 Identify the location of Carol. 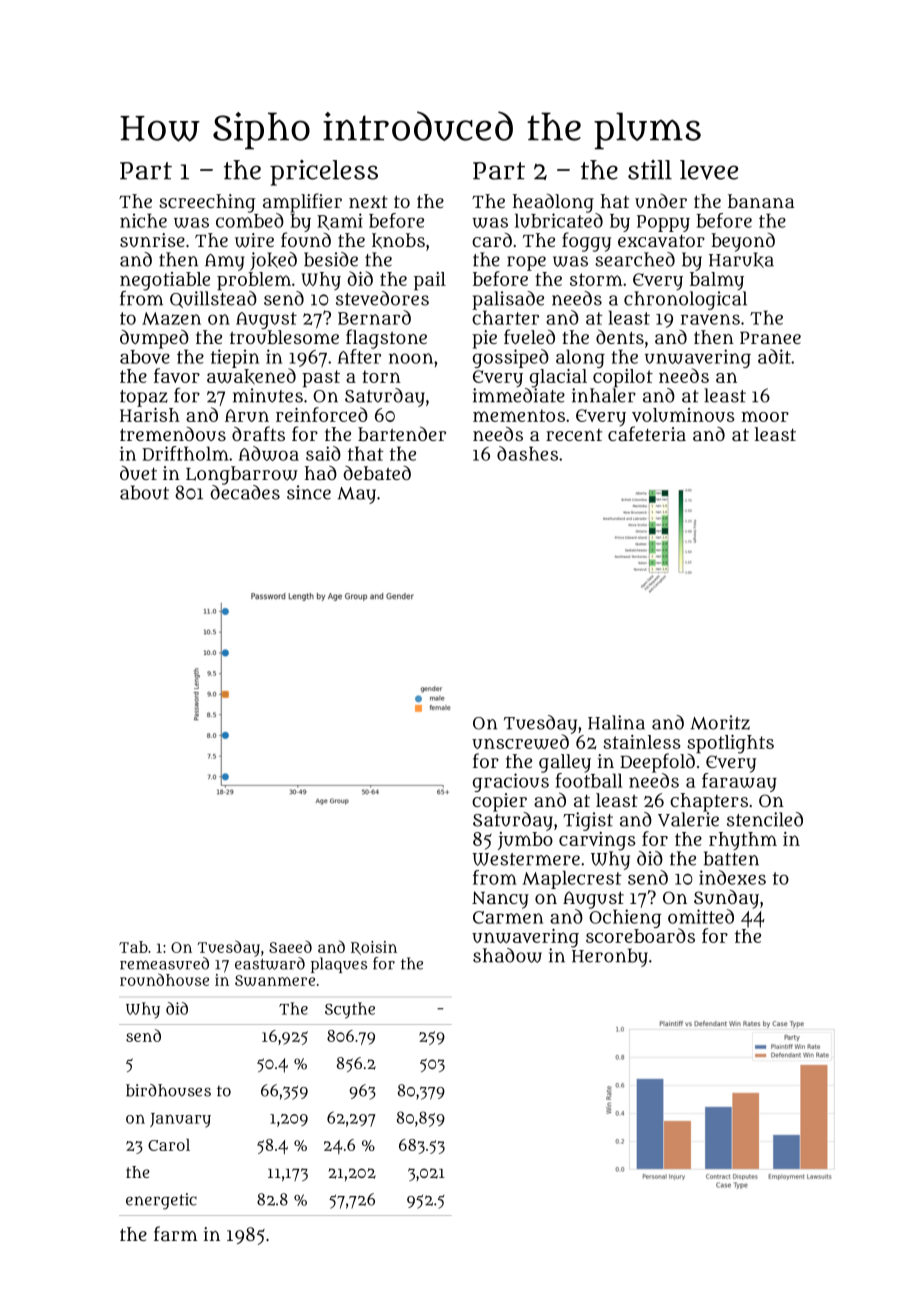
(169, 1145).
